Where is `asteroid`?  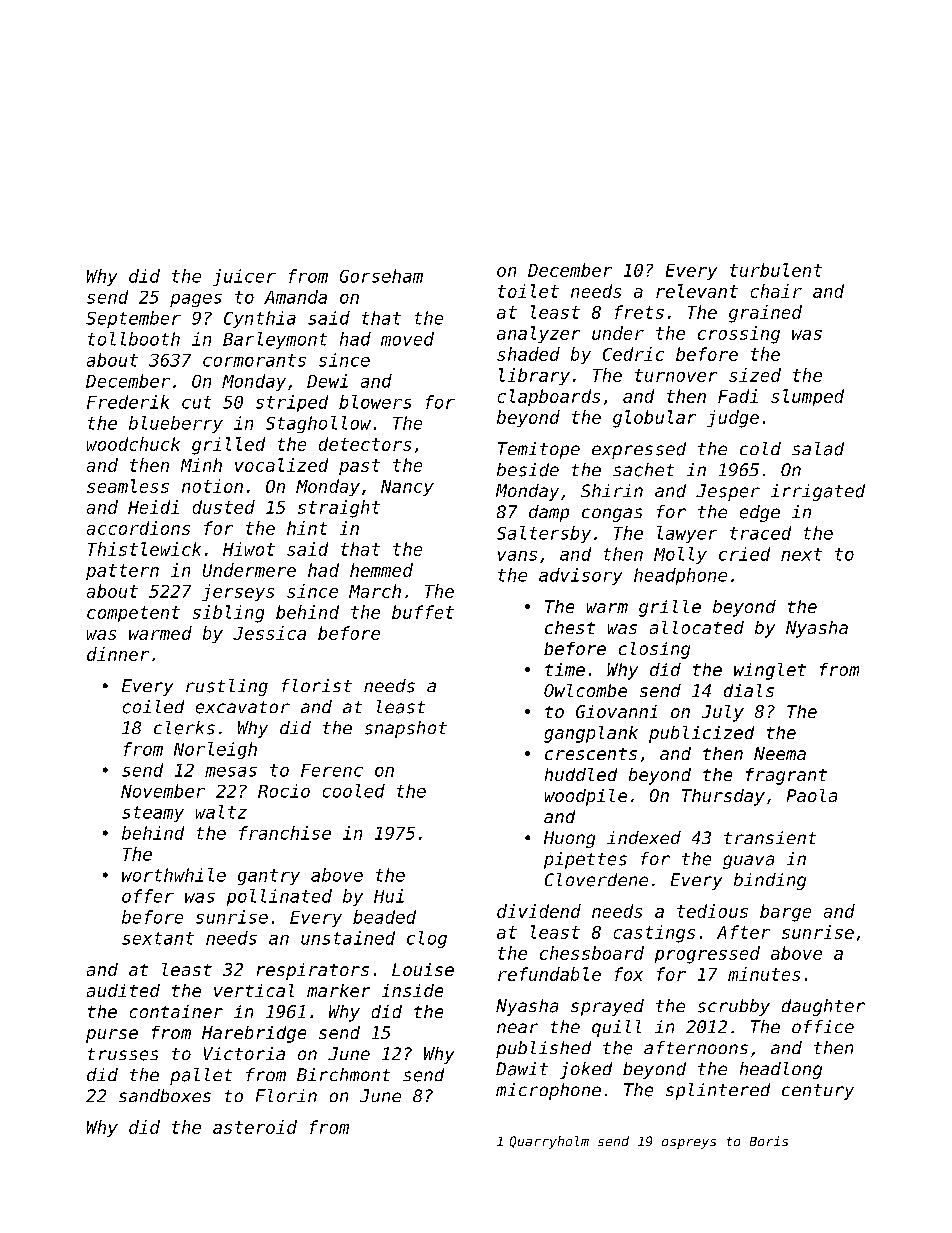
asteroid is located at coordinates (255, 1127).
